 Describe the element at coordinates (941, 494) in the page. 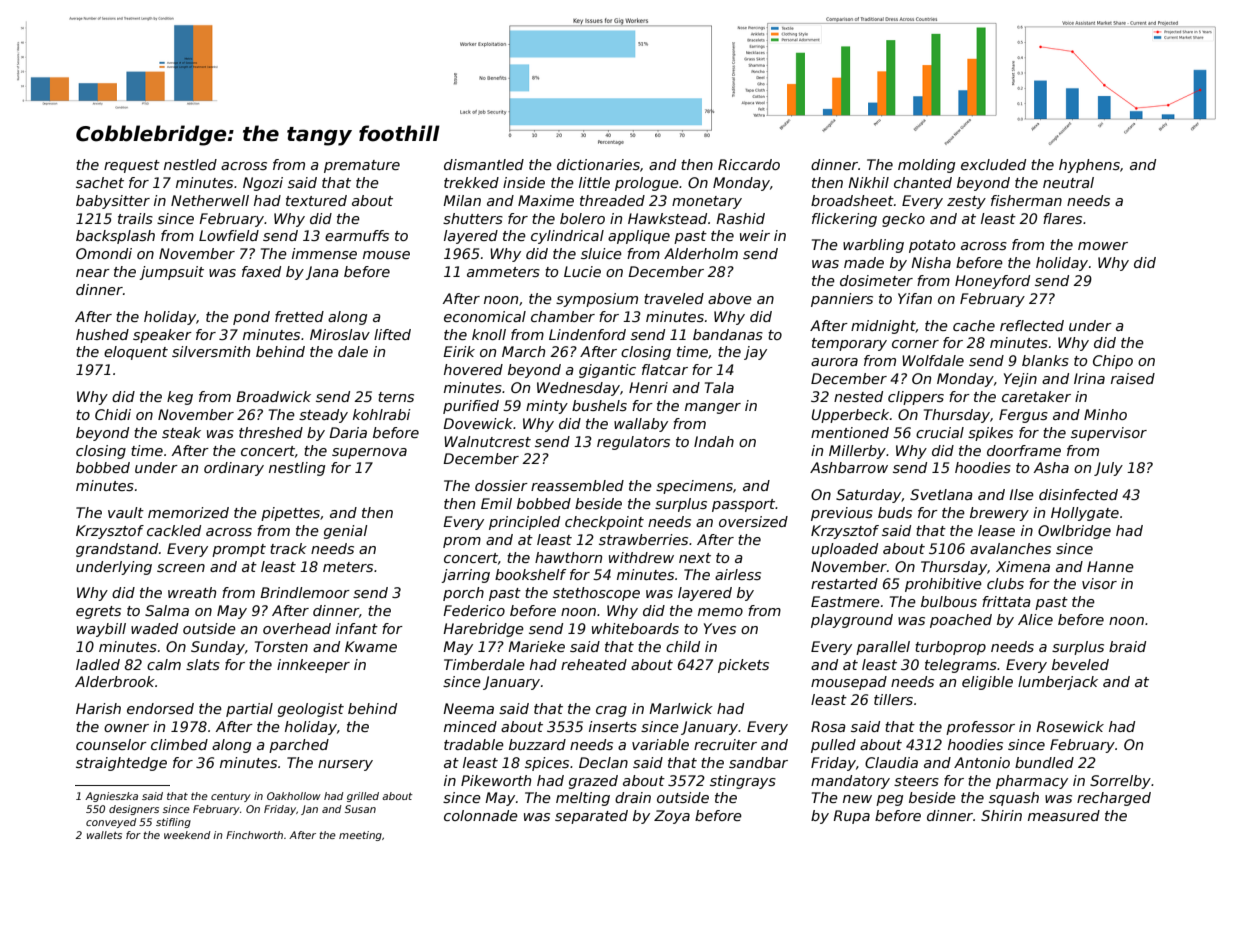

I see `Svetlana` at that location.
